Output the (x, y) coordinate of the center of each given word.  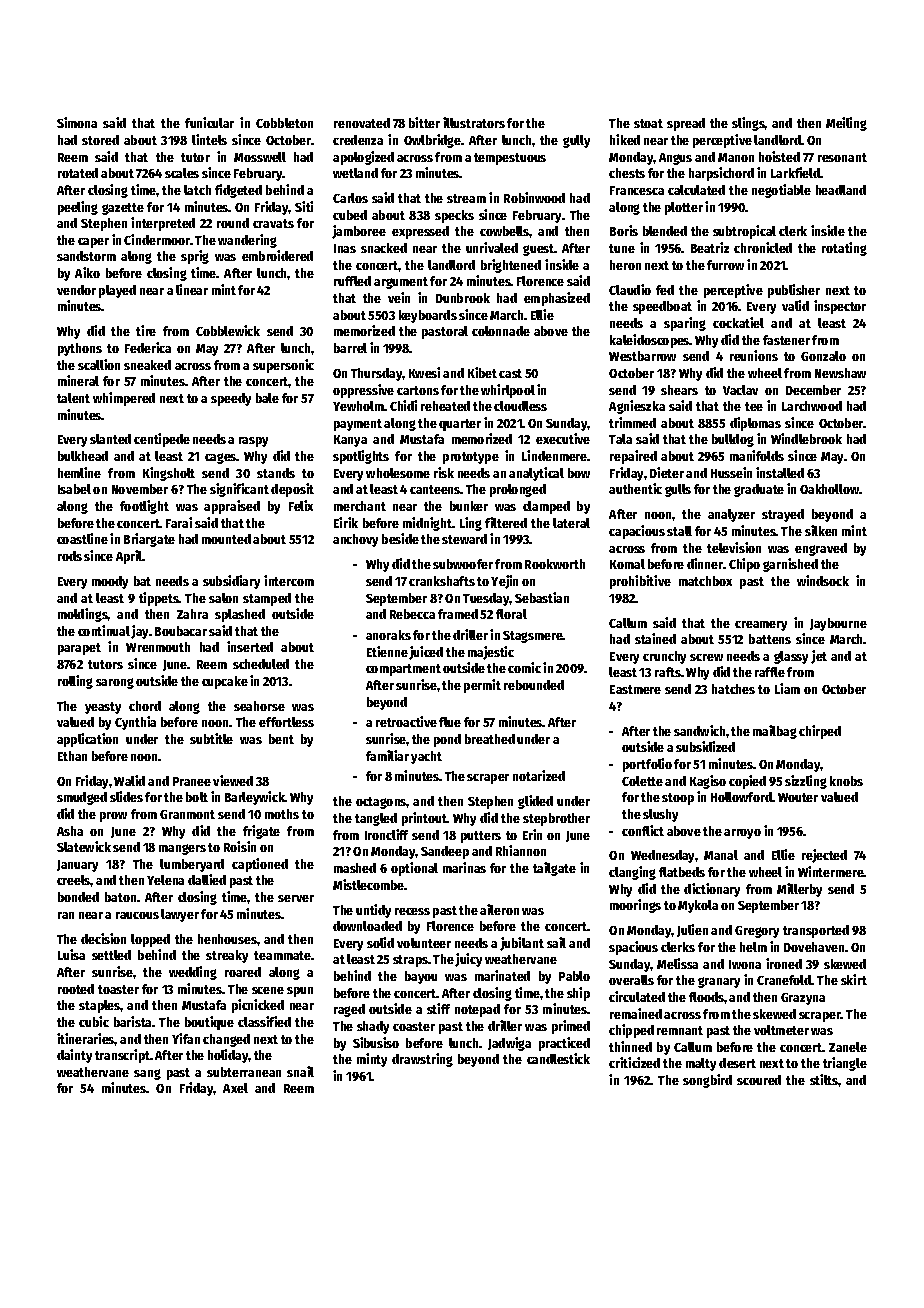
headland (841, 190)
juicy (468, 960)
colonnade (501, 331)
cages (221, 458)
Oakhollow (830, 489)
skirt (854, 979)
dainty (74, 1056)
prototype (471, 458)
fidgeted (238, 191)
